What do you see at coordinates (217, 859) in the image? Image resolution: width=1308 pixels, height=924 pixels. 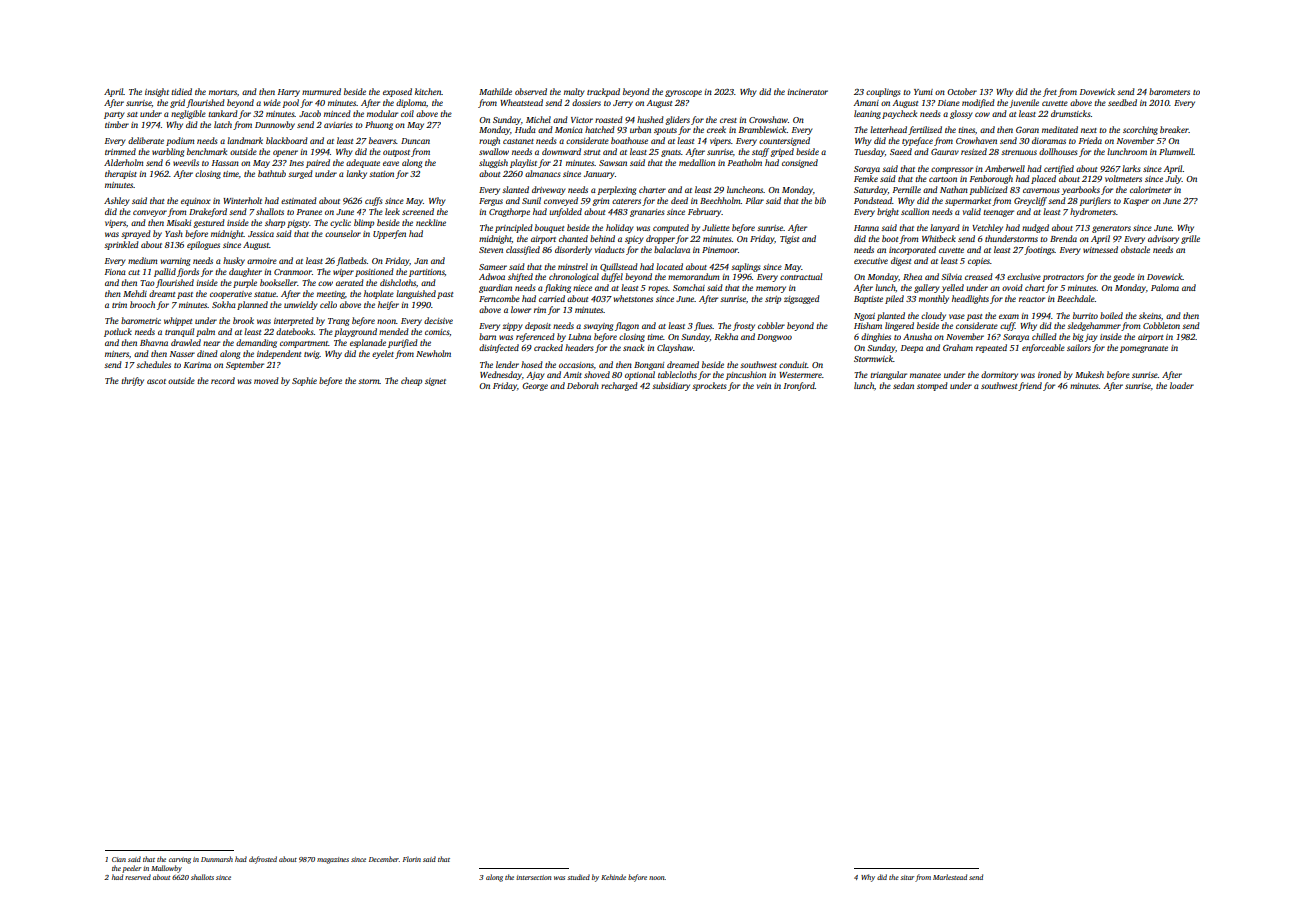 I see `Dunmarsh` at bounding box center [217, 859].
